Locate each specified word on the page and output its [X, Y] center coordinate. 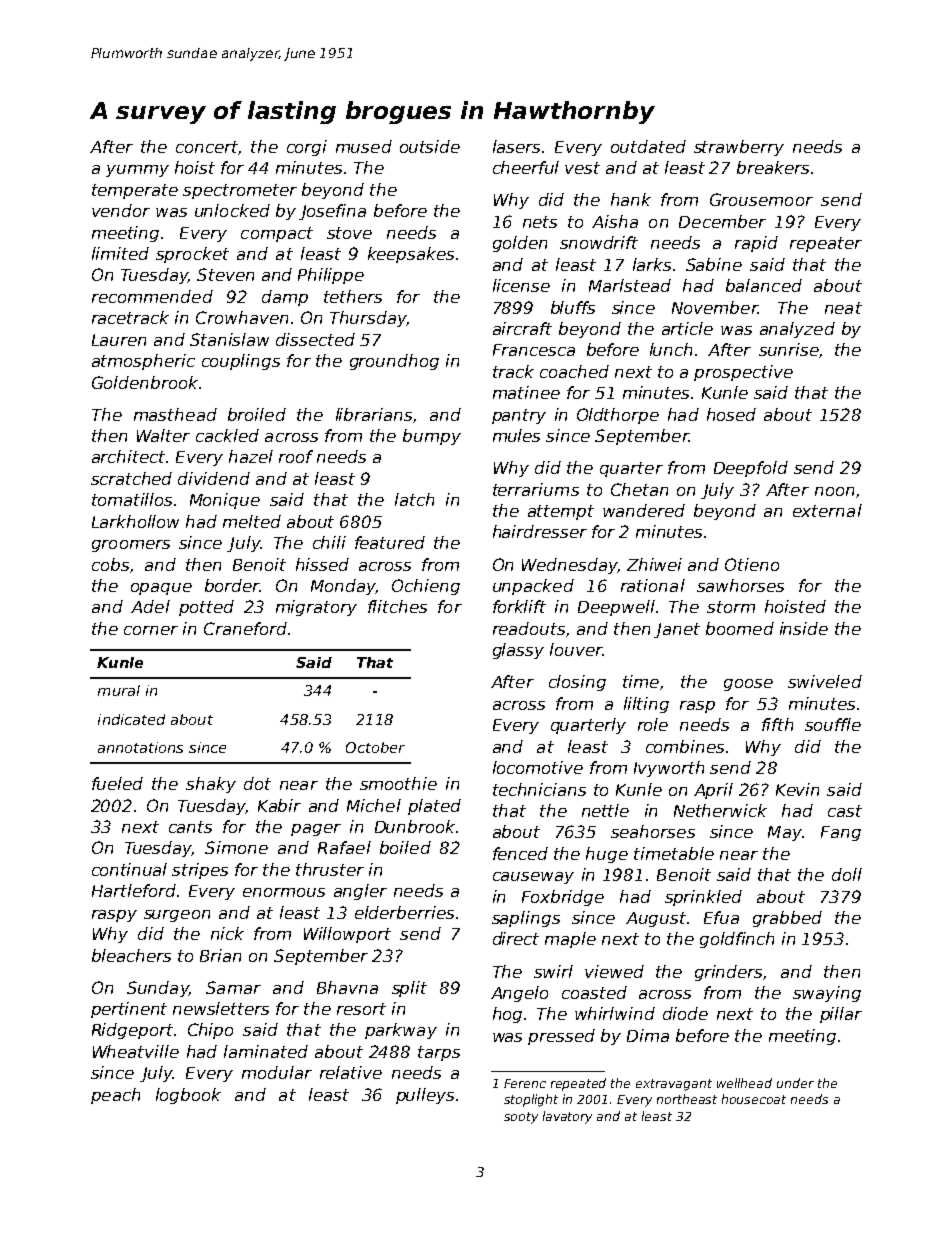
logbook [188, 1096]
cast [845, 811]
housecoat [754, 1099]
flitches [397, 606]
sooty [521, 1118]
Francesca [534, 350]
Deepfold [751, 469]
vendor [121, 210]
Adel [150, 606]
